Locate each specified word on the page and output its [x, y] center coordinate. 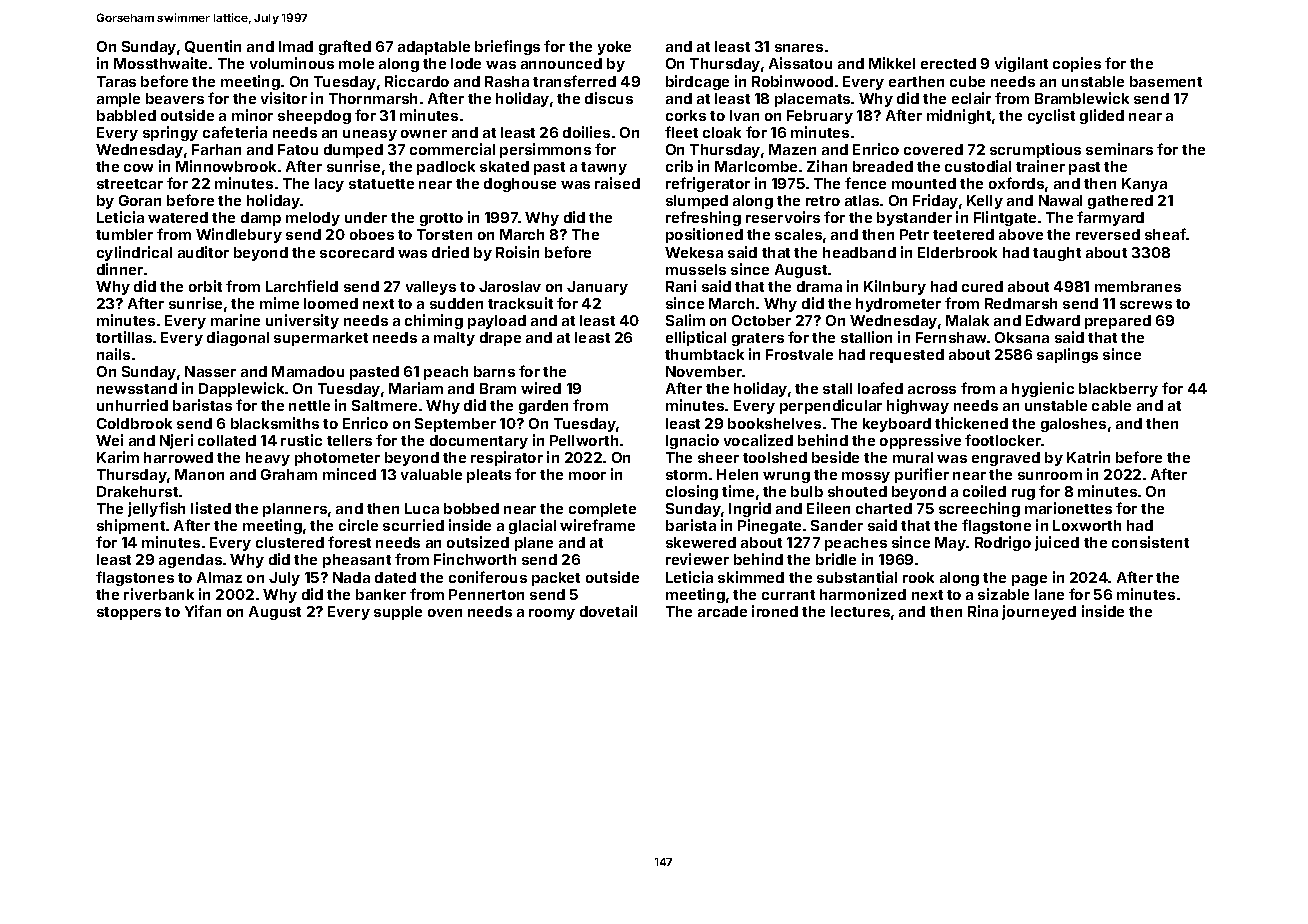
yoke [614, 48]
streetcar [130, 184]
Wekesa [694, 252]
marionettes [1068, 508]
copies [1077, 64]
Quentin [213, 46]
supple [398, 613]
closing [692, 492]
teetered [963, 234]
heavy [268, 459]
